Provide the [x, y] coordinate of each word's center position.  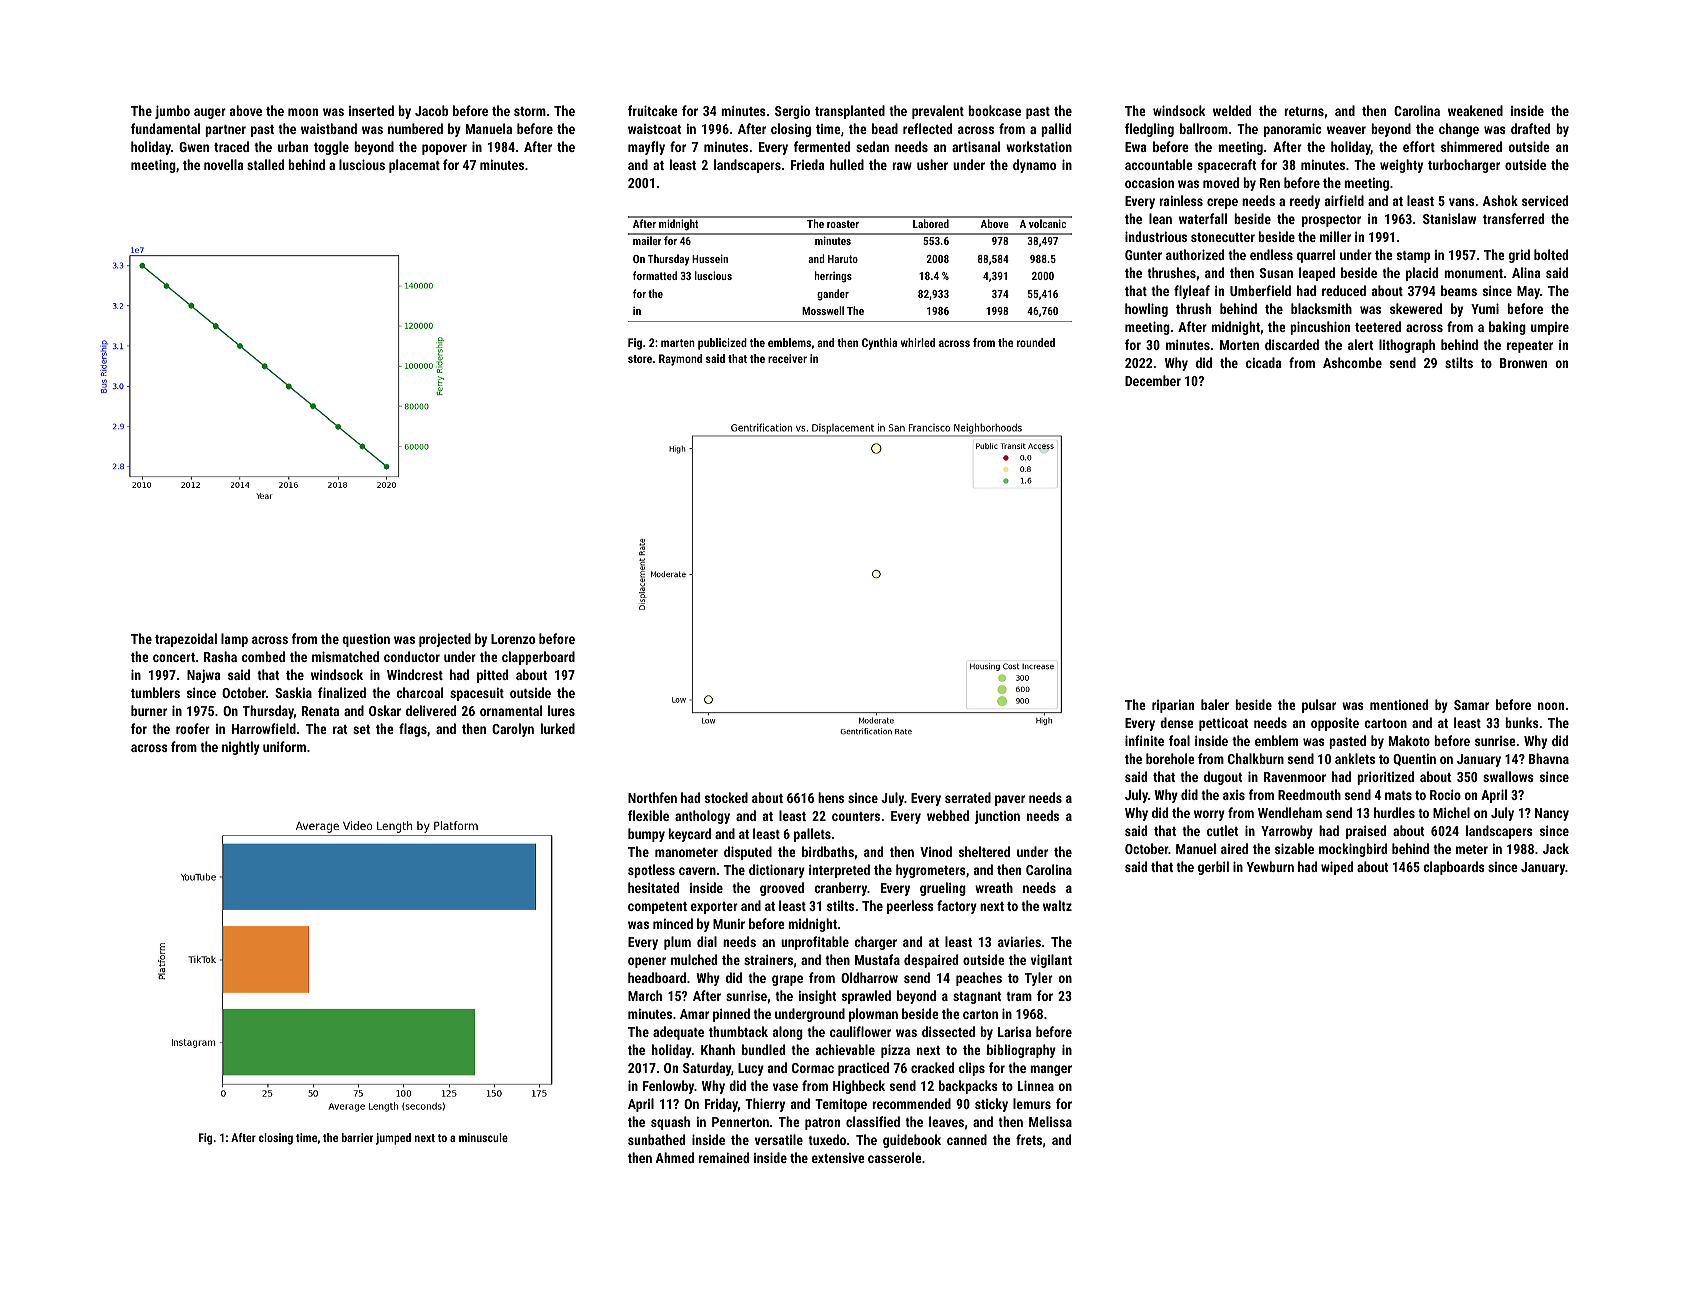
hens [831, 797]
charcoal [419, 692]
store [640, 359]
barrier [357, 1137]
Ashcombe [1352, 362]
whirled [918, 342]
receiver [787, 358]
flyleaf [1192, 292]
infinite [1144, 740]
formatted [655, 275]
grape [787, 980]
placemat [414, 166]
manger [1051, 1070]
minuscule [483, 1137]
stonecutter [1223, 237]
